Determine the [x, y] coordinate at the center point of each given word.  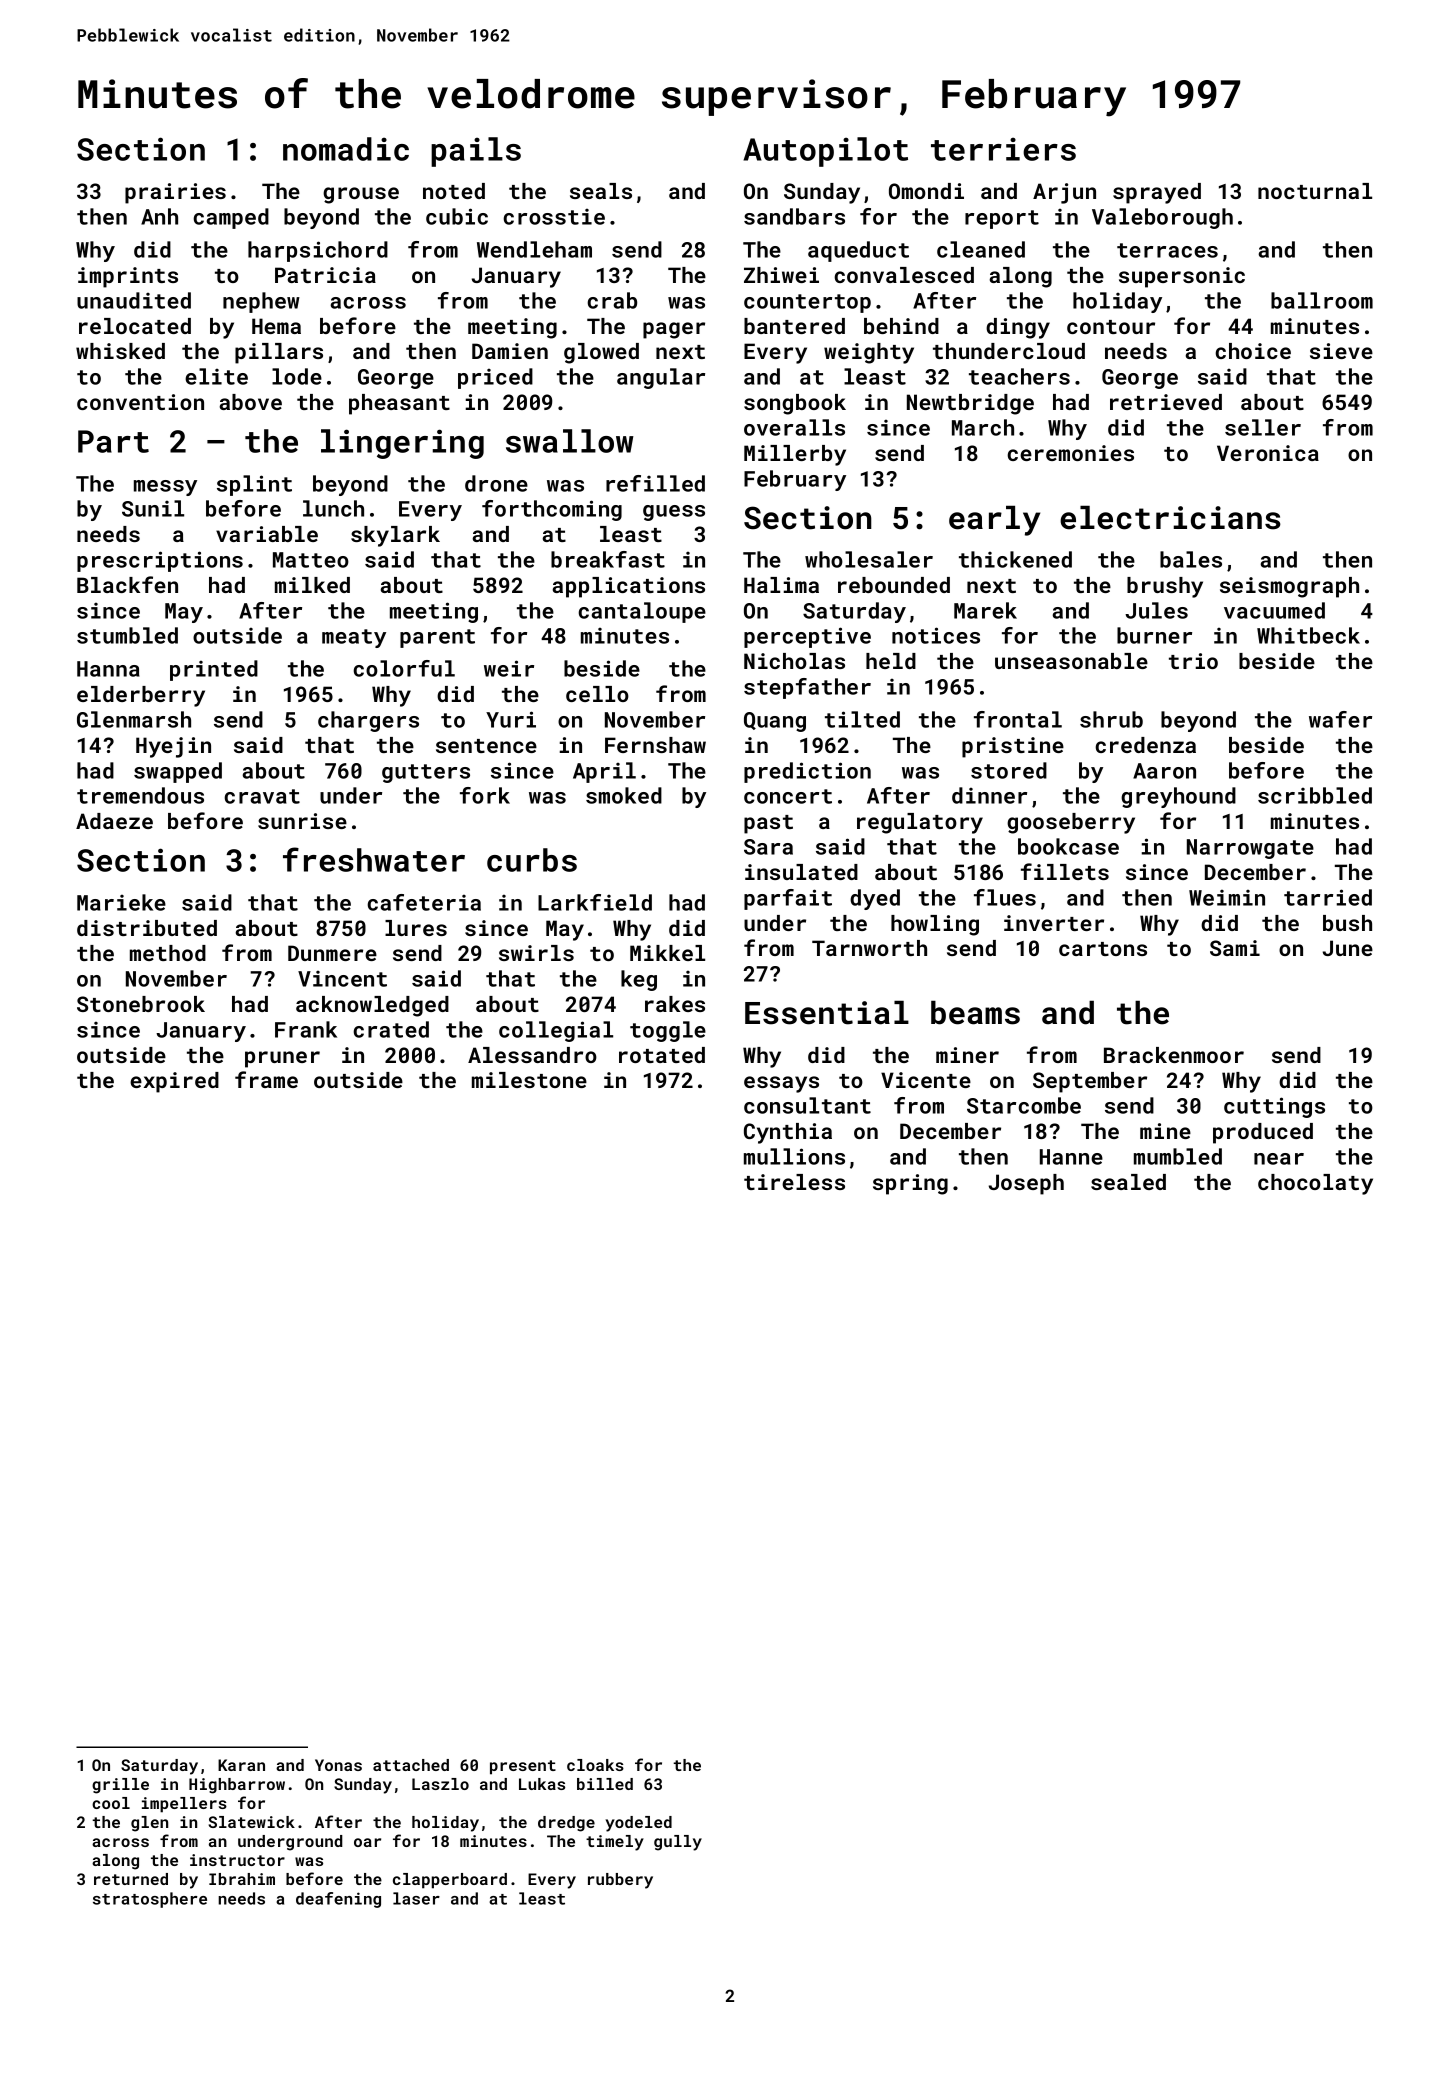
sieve [1341, 351]
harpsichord [318, 251]
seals [601, 191]
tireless [794, 1182]
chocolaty [1315, 1184]
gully [678, 1843]
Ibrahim [242, 1879]
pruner [282, 1059]
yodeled [638, 1824]
